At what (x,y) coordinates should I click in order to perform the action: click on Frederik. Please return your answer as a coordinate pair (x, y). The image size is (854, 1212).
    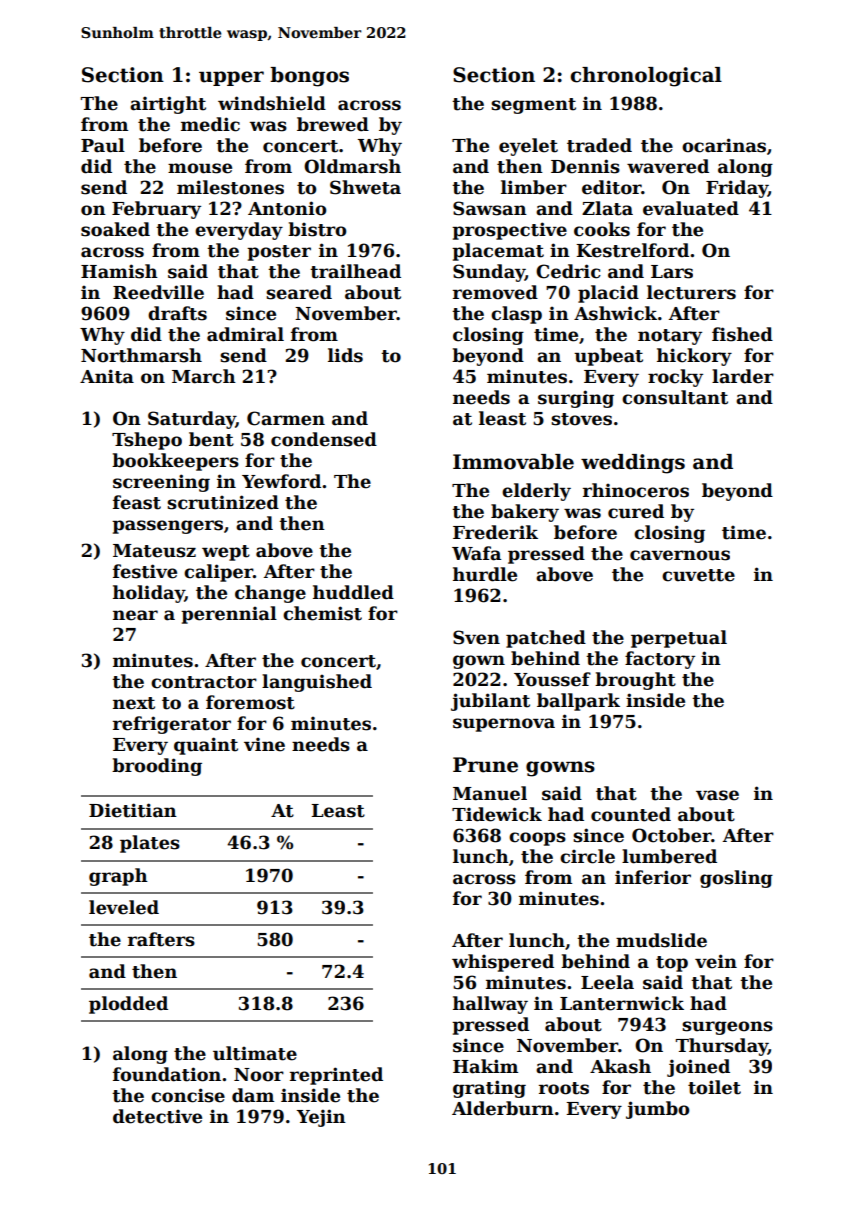
    Looking at the image, I should click on (495, 532).
